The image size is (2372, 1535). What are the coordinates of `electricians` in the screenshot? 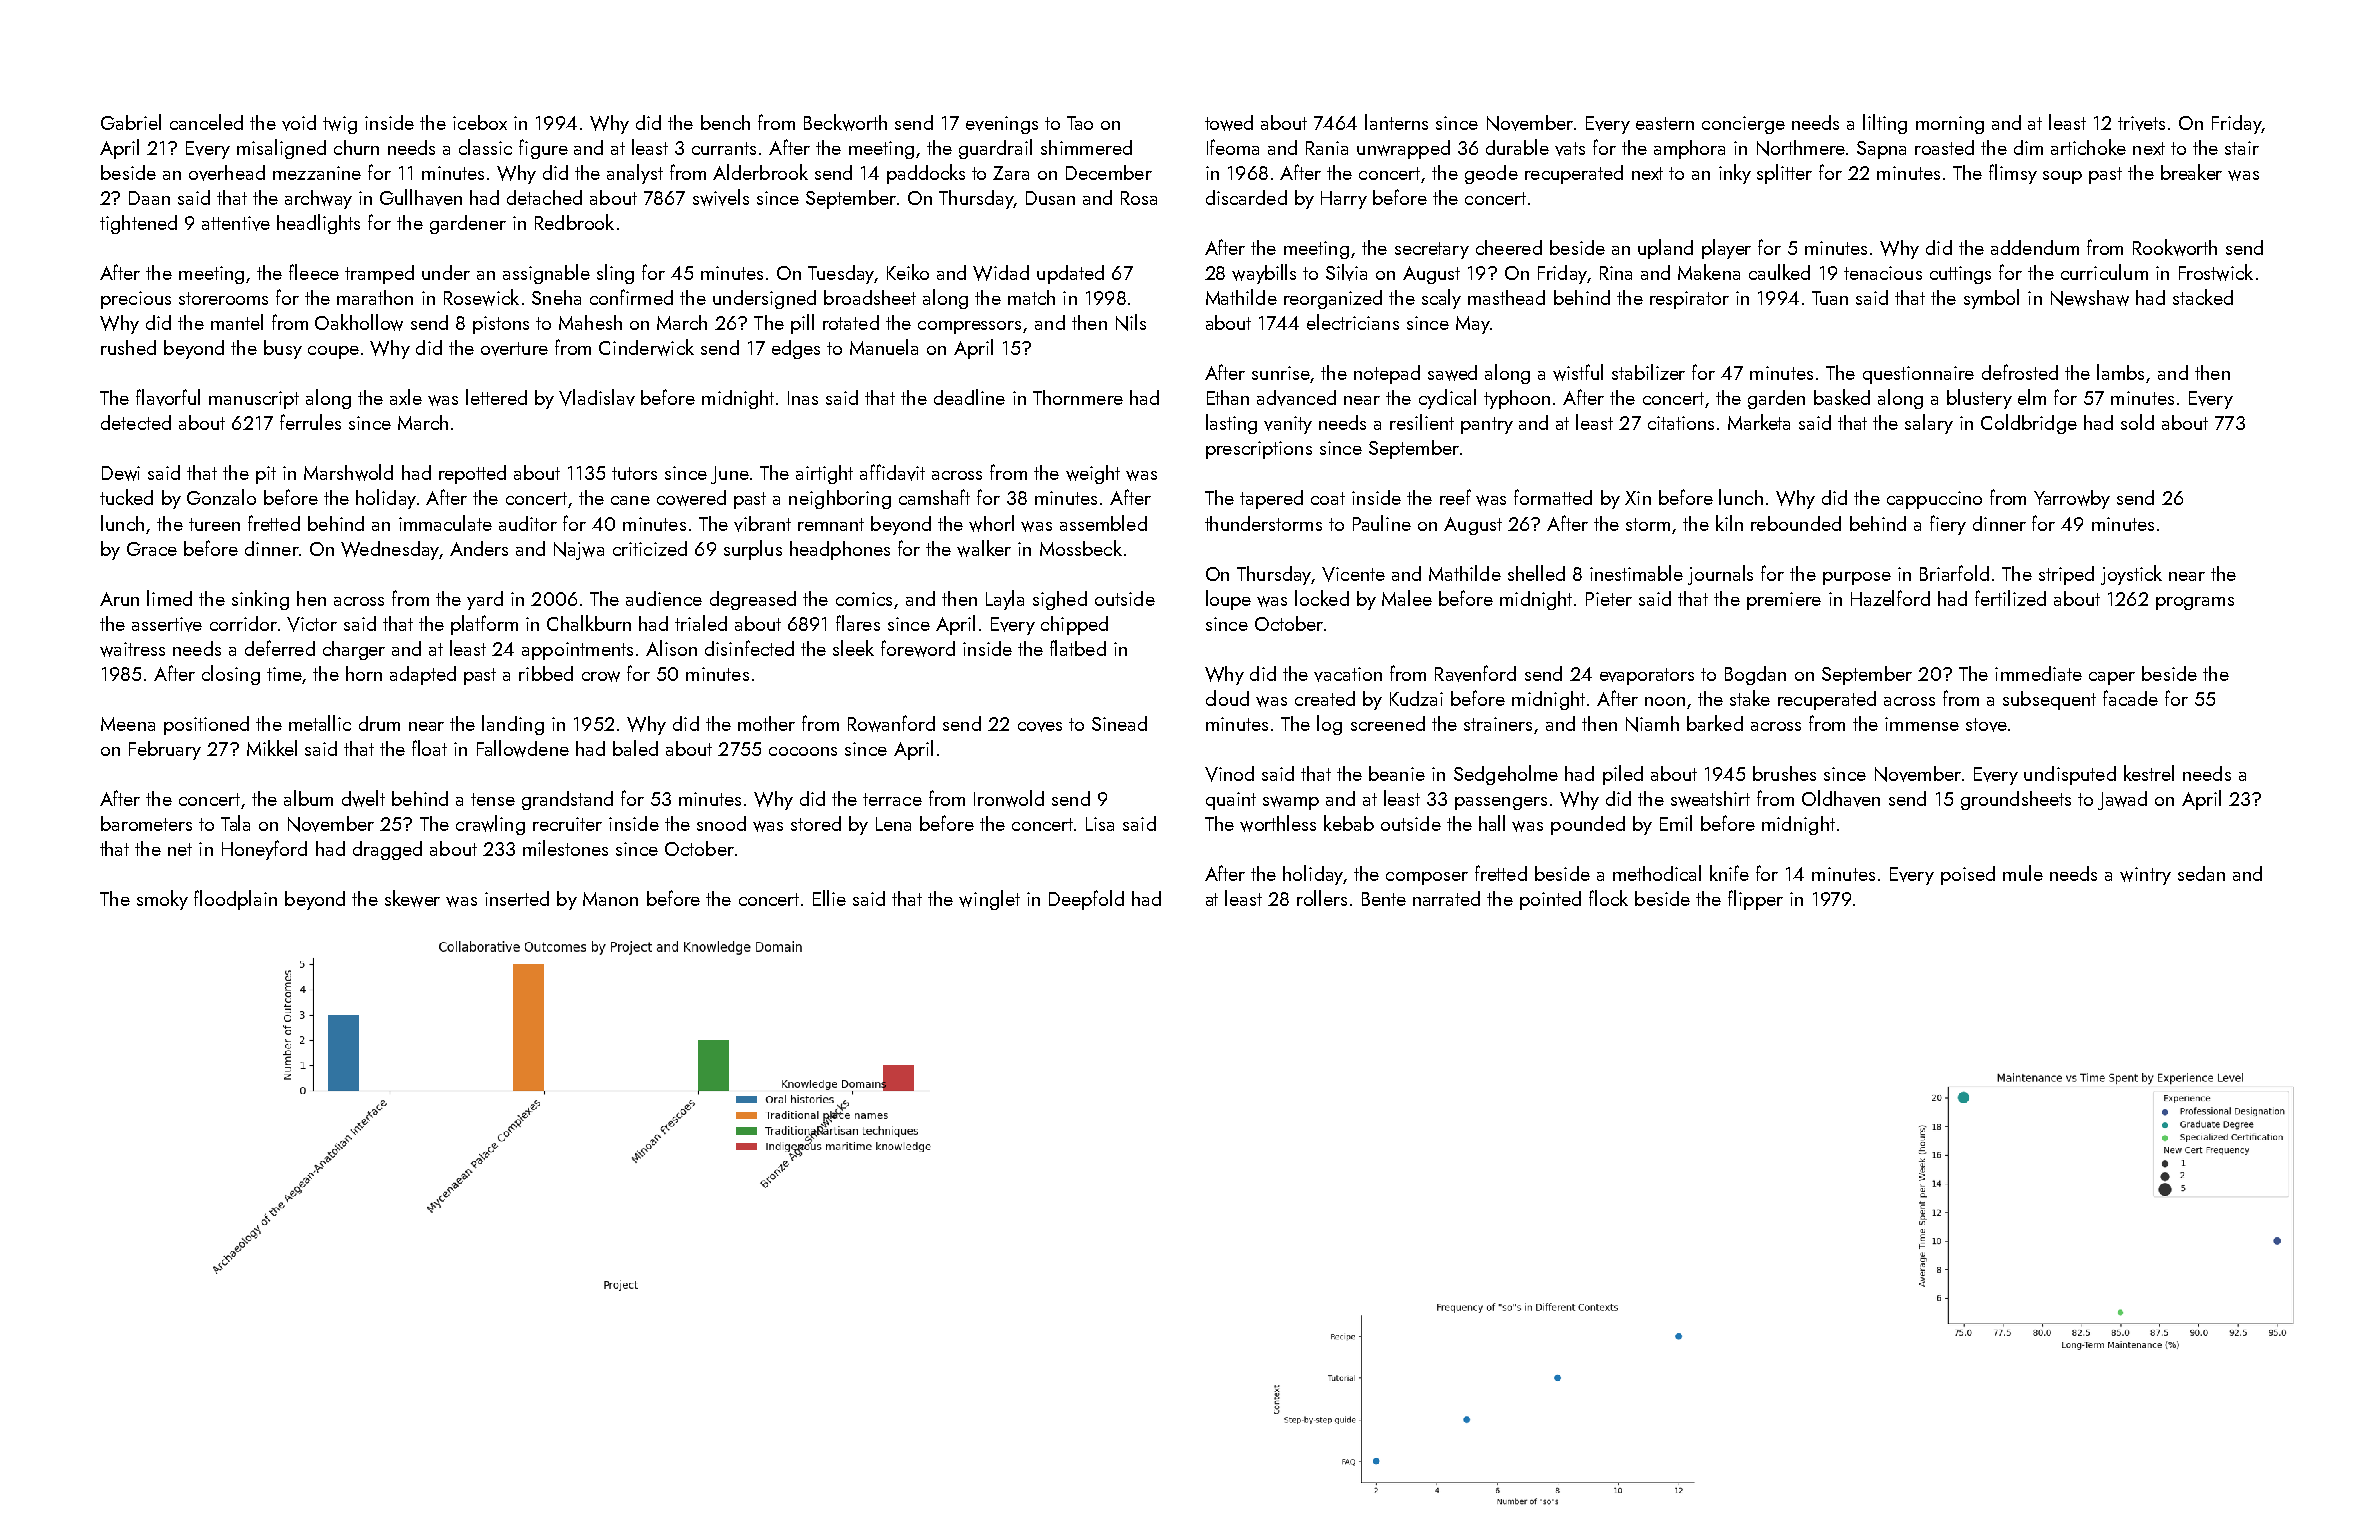 It's located at (1353, 322).
